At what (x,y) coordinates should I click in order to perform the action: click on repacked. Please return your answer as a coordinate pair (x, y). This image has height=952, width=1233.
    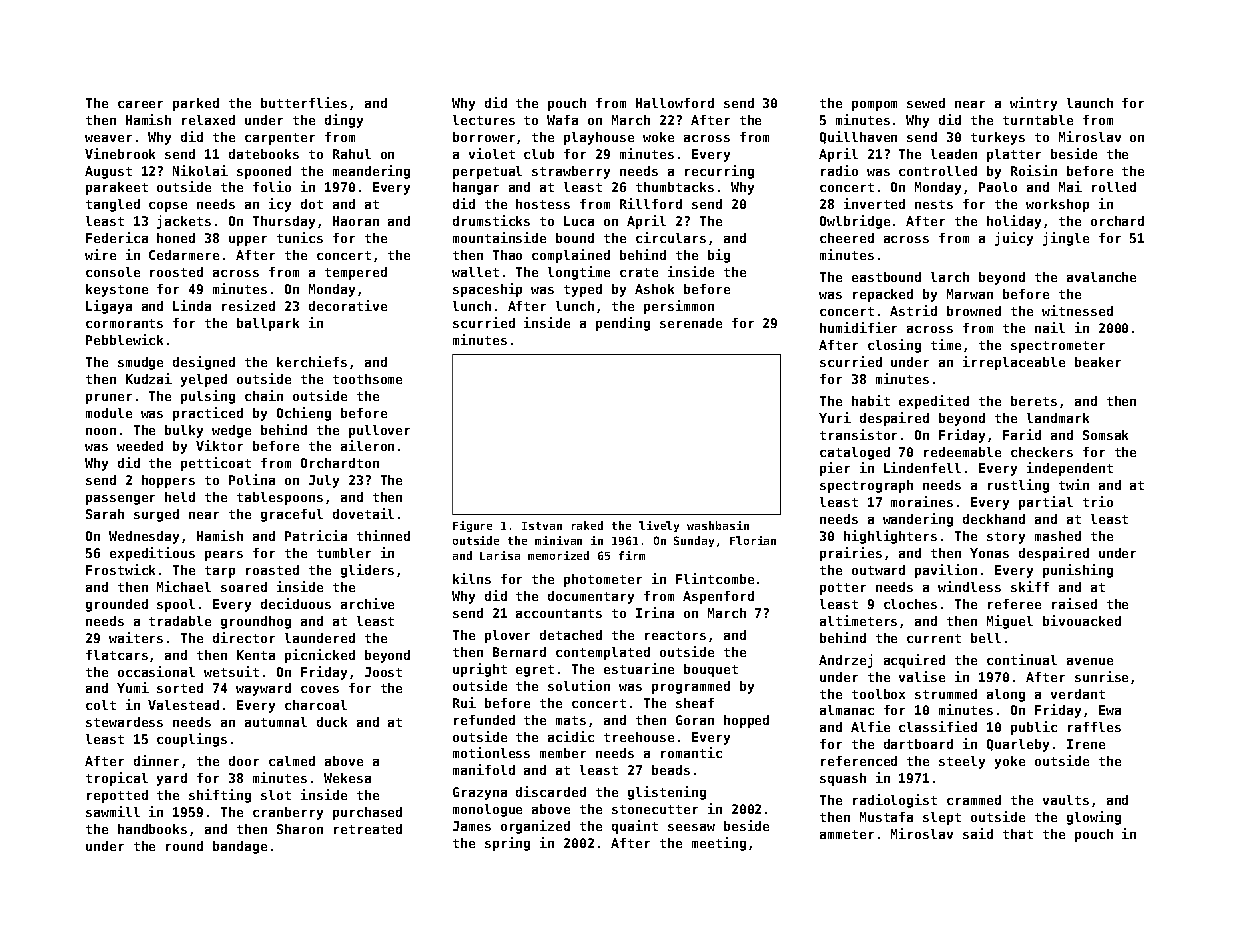
    Looking at the image, I should click on (883, 295).
